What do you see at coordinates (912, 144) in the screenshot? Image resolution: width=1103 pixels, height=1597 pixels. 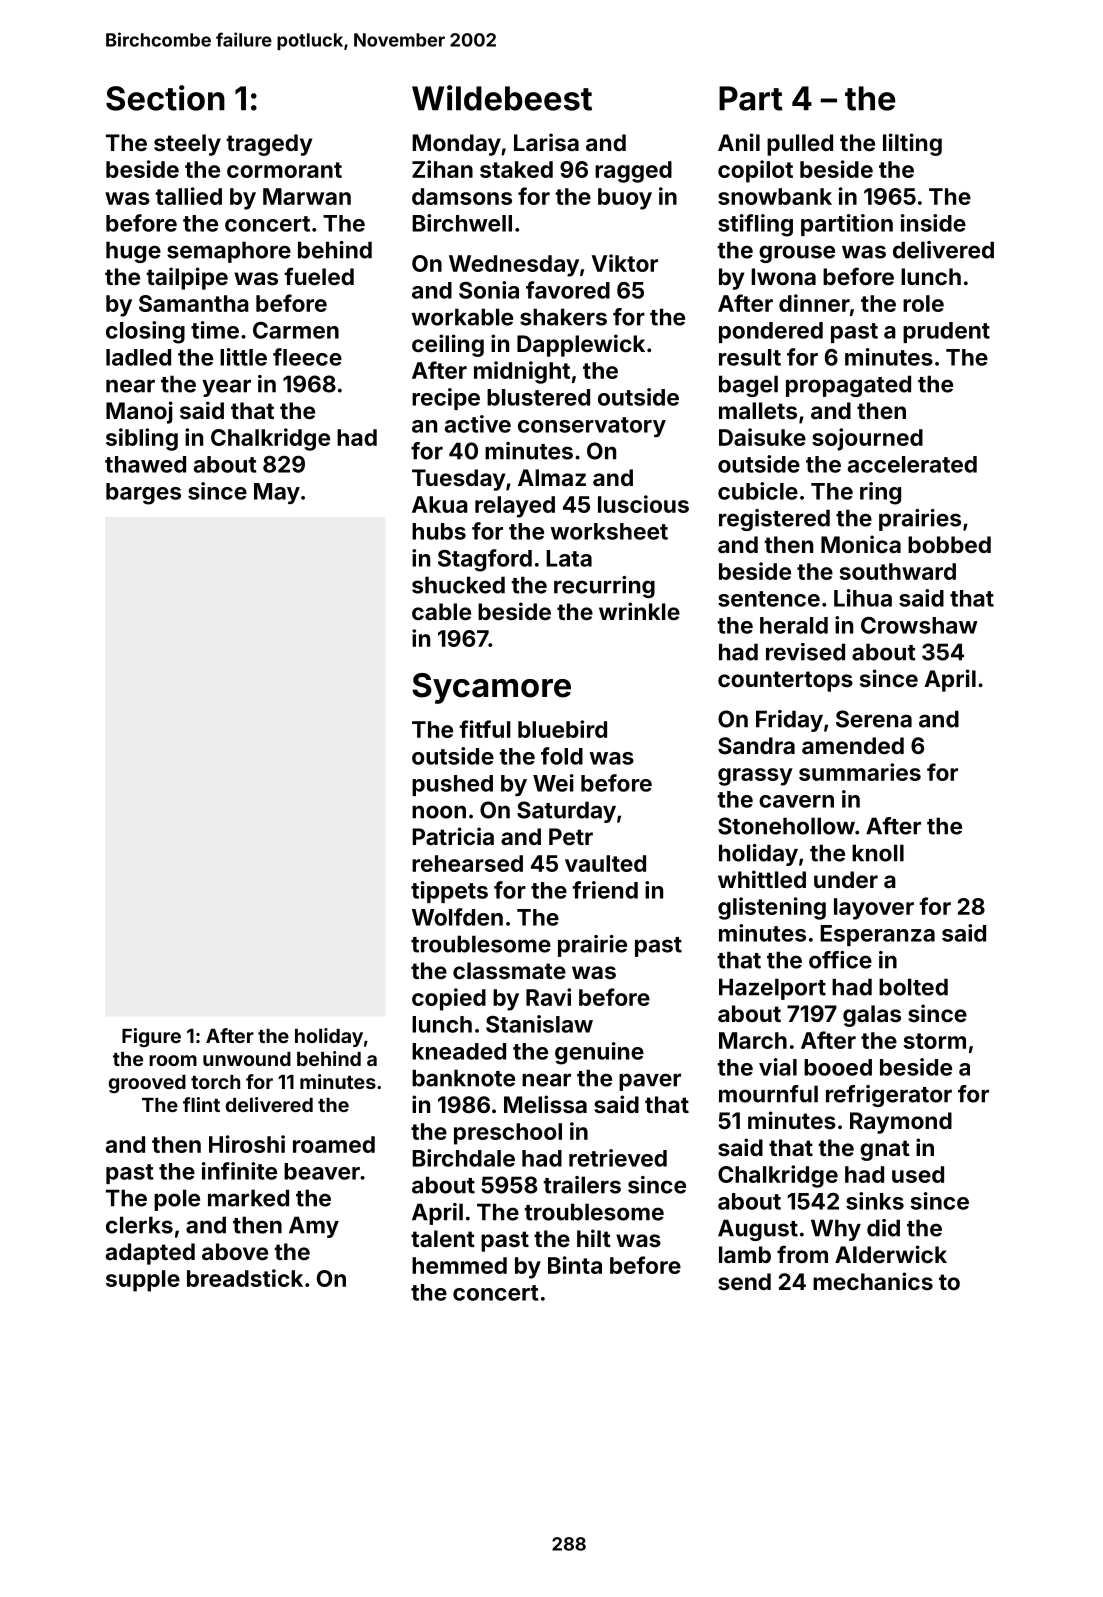 I see `lilting` at bounding box center [912, 144].
